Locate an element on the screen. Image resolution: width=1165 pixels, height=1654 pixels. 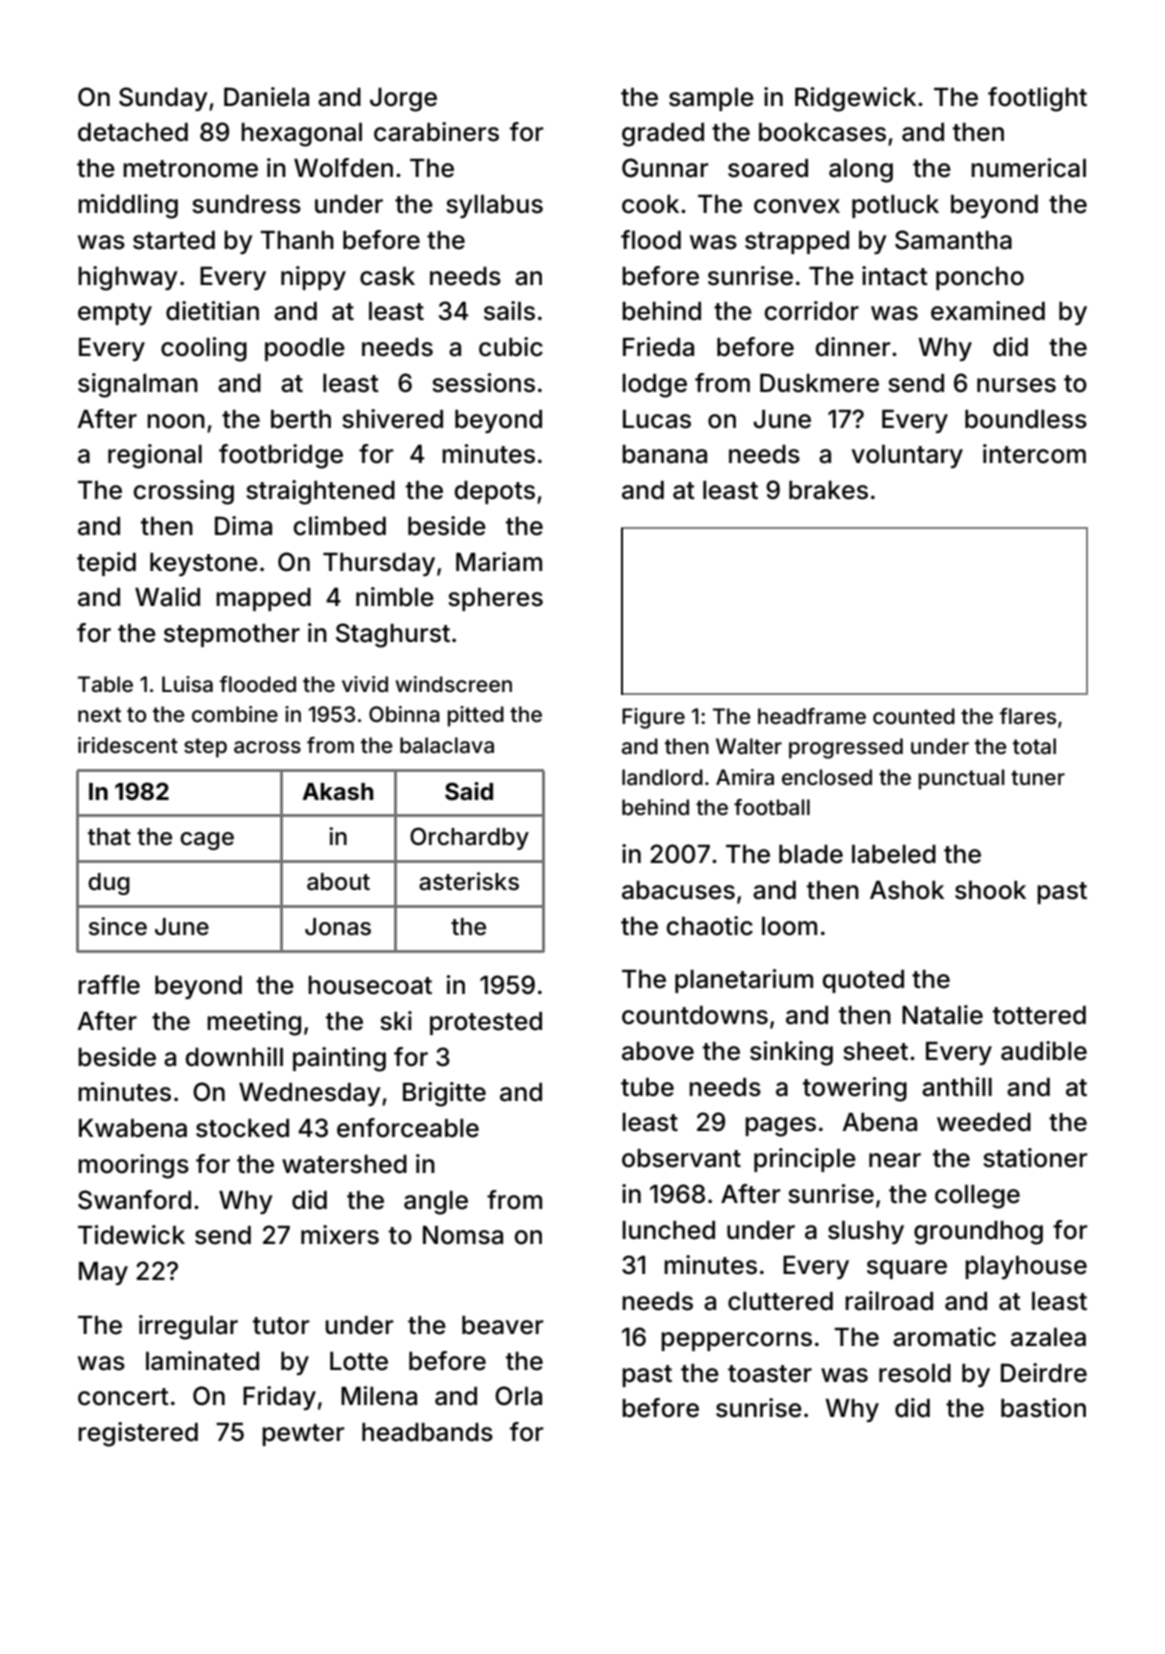
toaster is located at coordinates (770, 1374).
